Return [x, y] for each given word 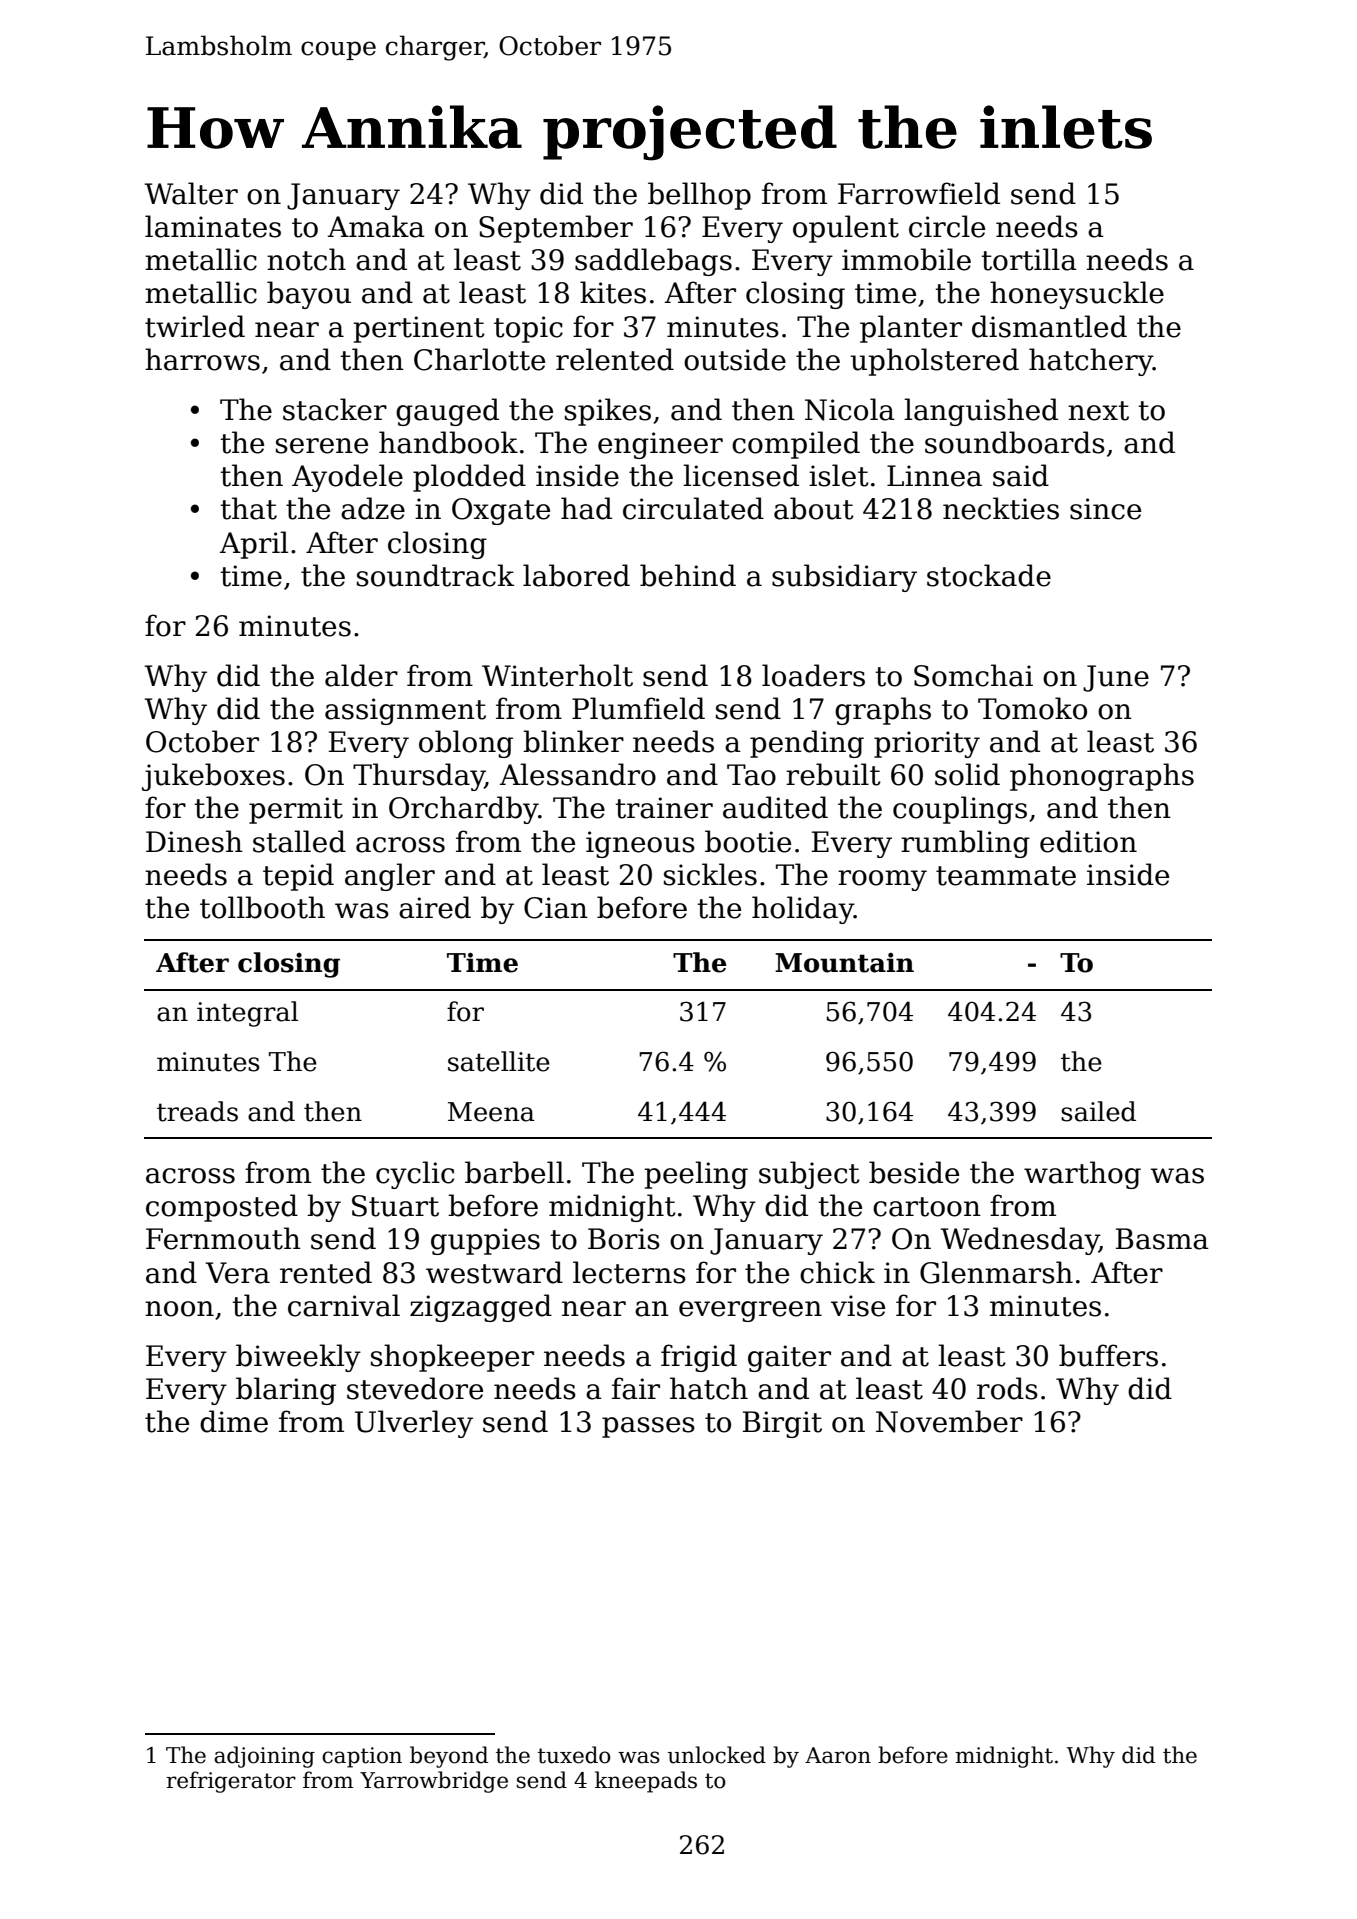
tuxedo [574, 1755]
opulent [846, 229]
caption [362, 1757]
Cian [556, 908]
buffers [1108, 1355]
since [1105, 509]
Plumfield [638, 708]
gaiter [789, 1358]
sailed [1098, 1111]
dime [234, 1421]
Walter [191, 193]
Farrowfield [919, 193]
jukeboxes [213, 777]
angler [390, 877]
